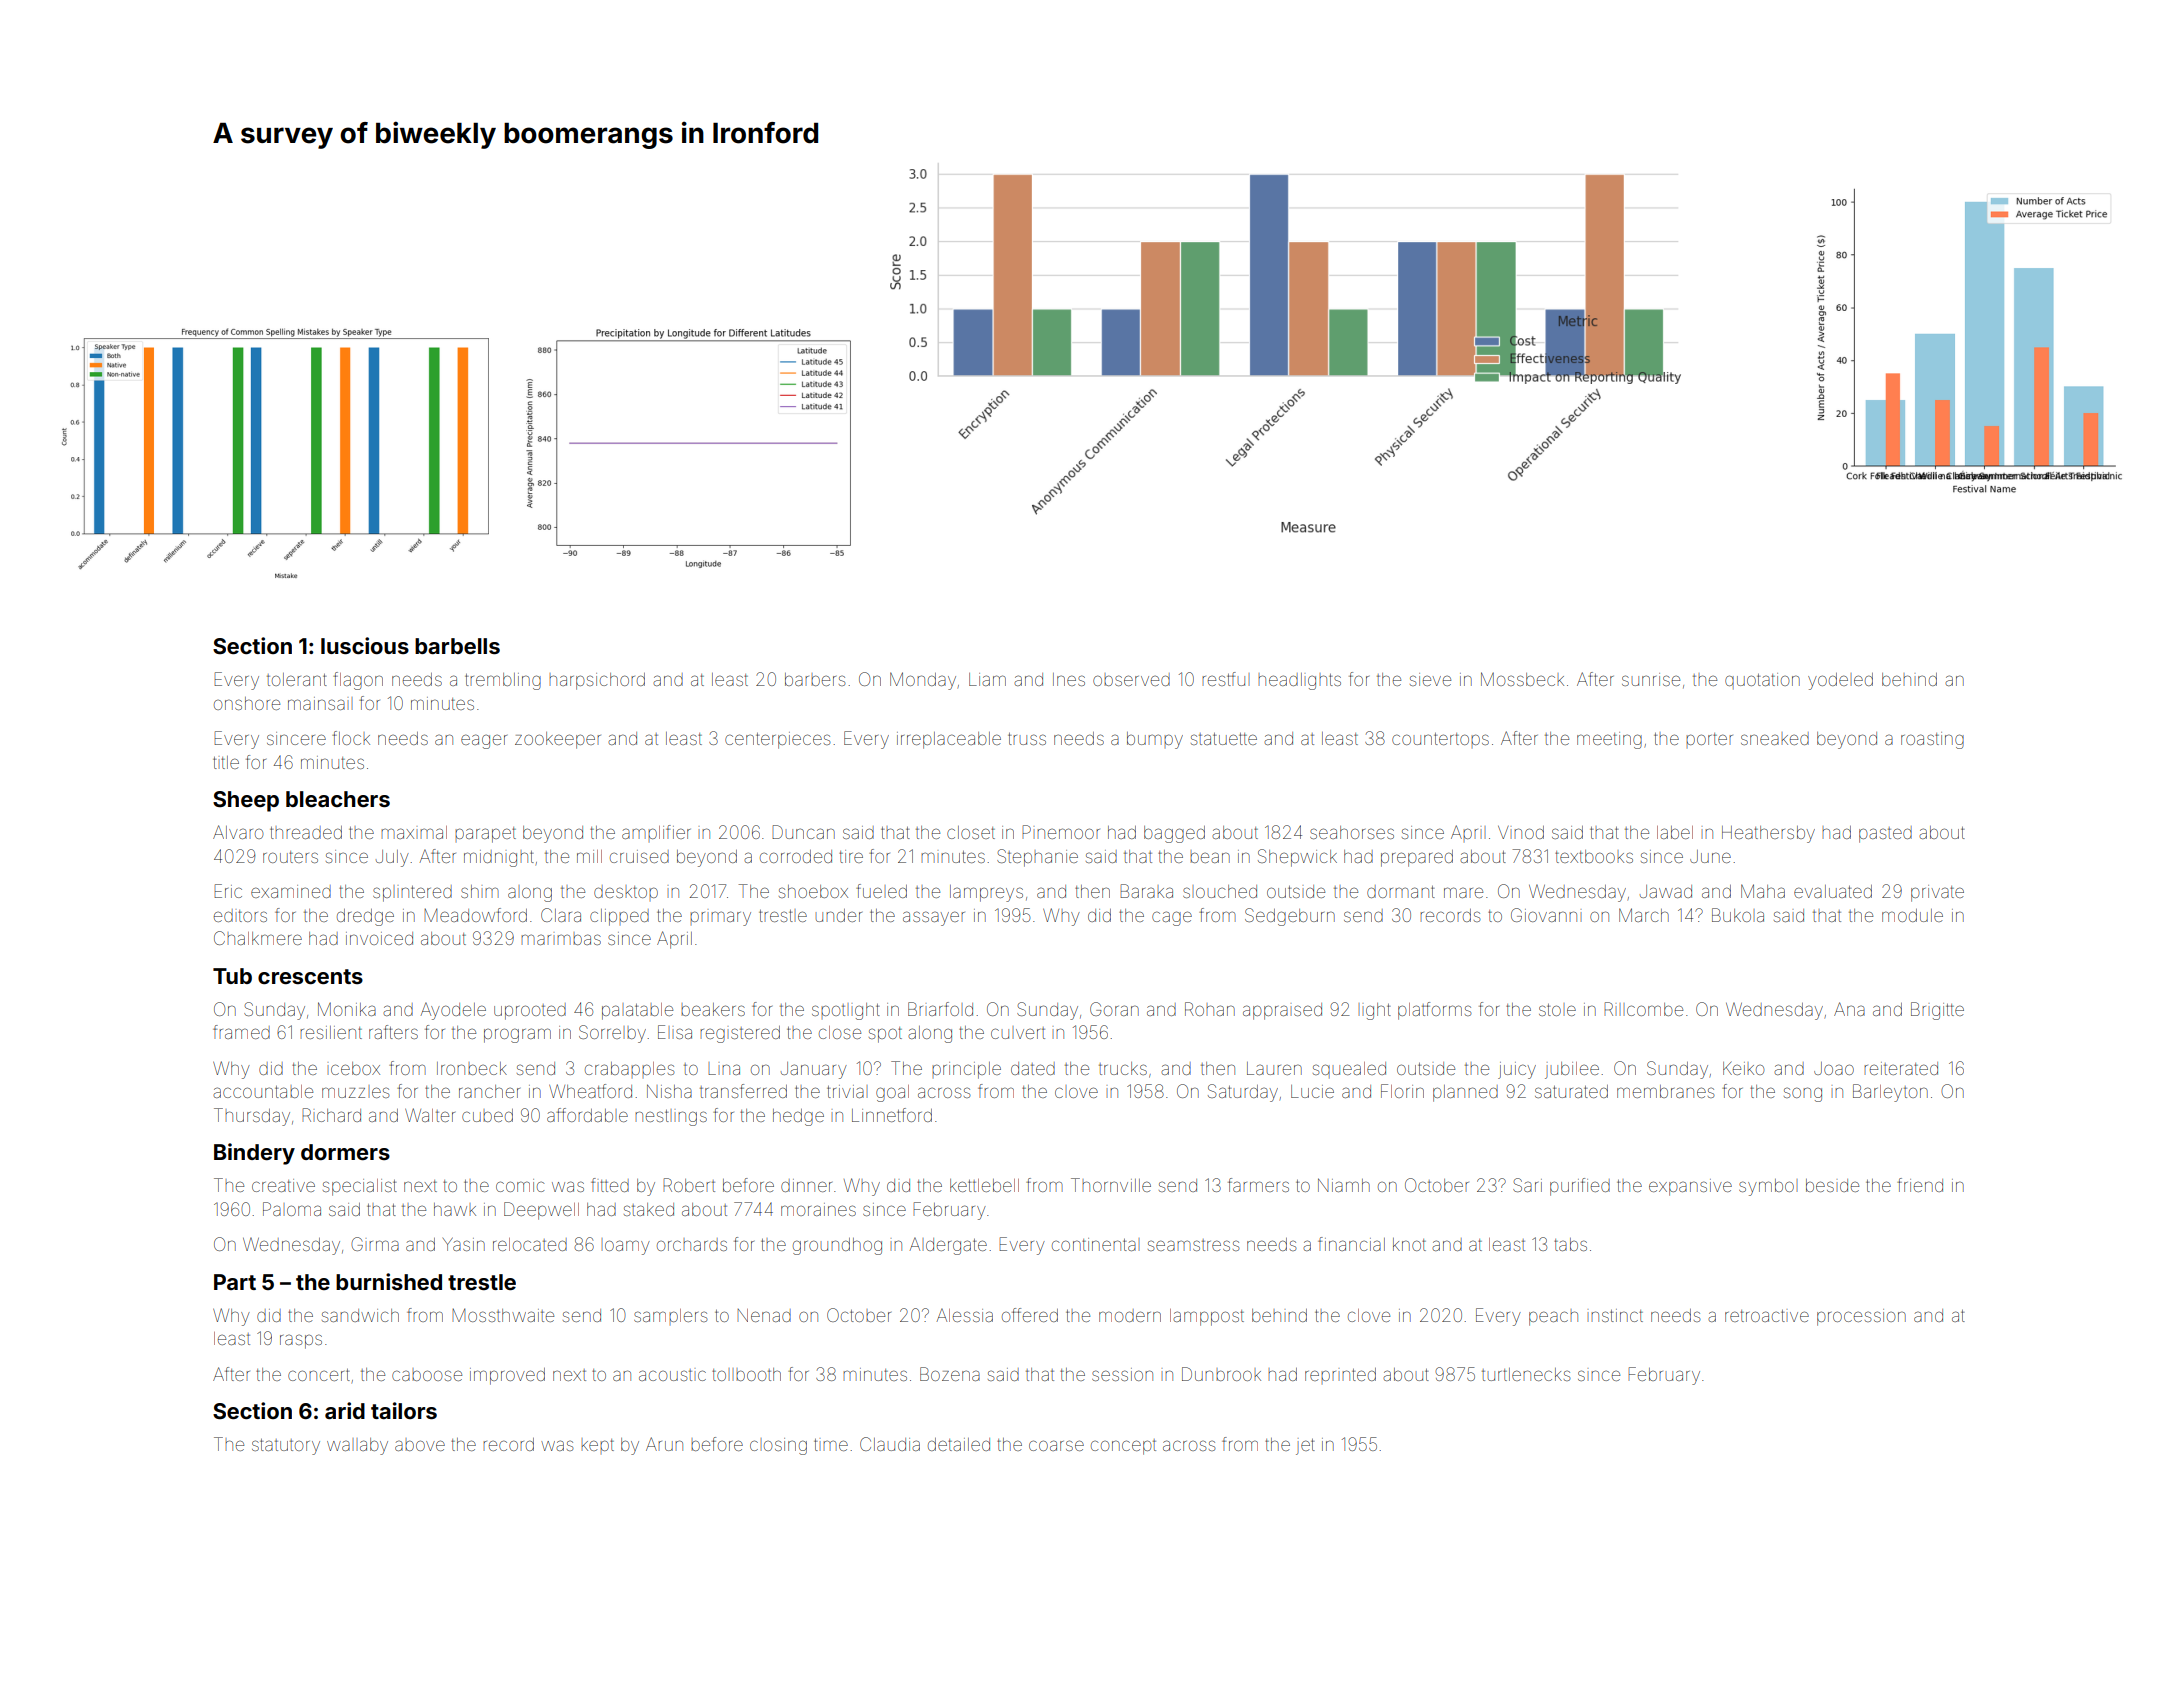 The height and width of the screenshot is (1683, 2178). Describe the element at coordinates (414, 832) in the screenshot. I see `maximal` at that location.
